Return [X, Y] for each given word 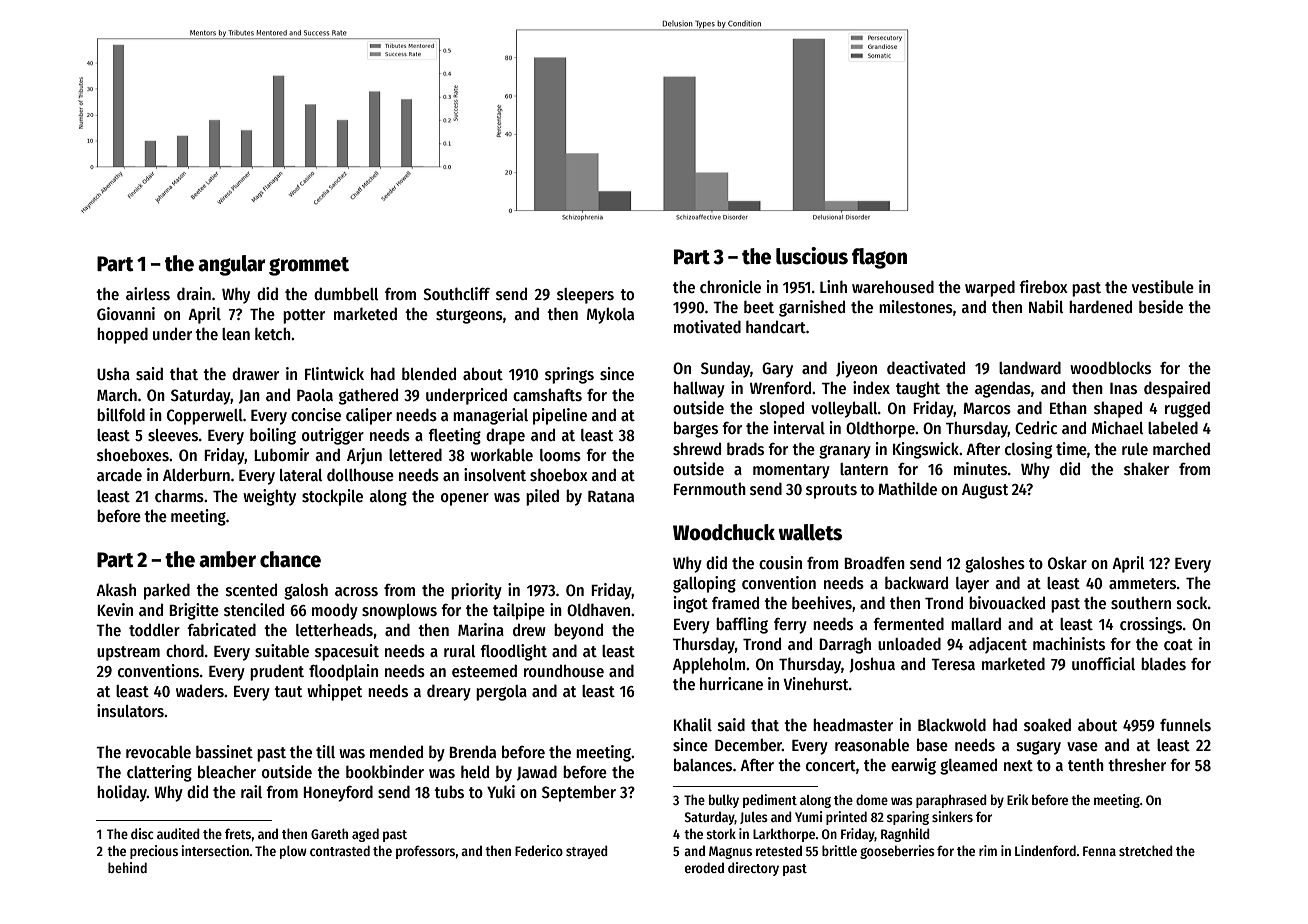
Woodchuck [724, 532]
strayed [587, 852]
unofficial [1103, 663]
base [932, 744]
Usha [113, 374]
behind [127, 867]
